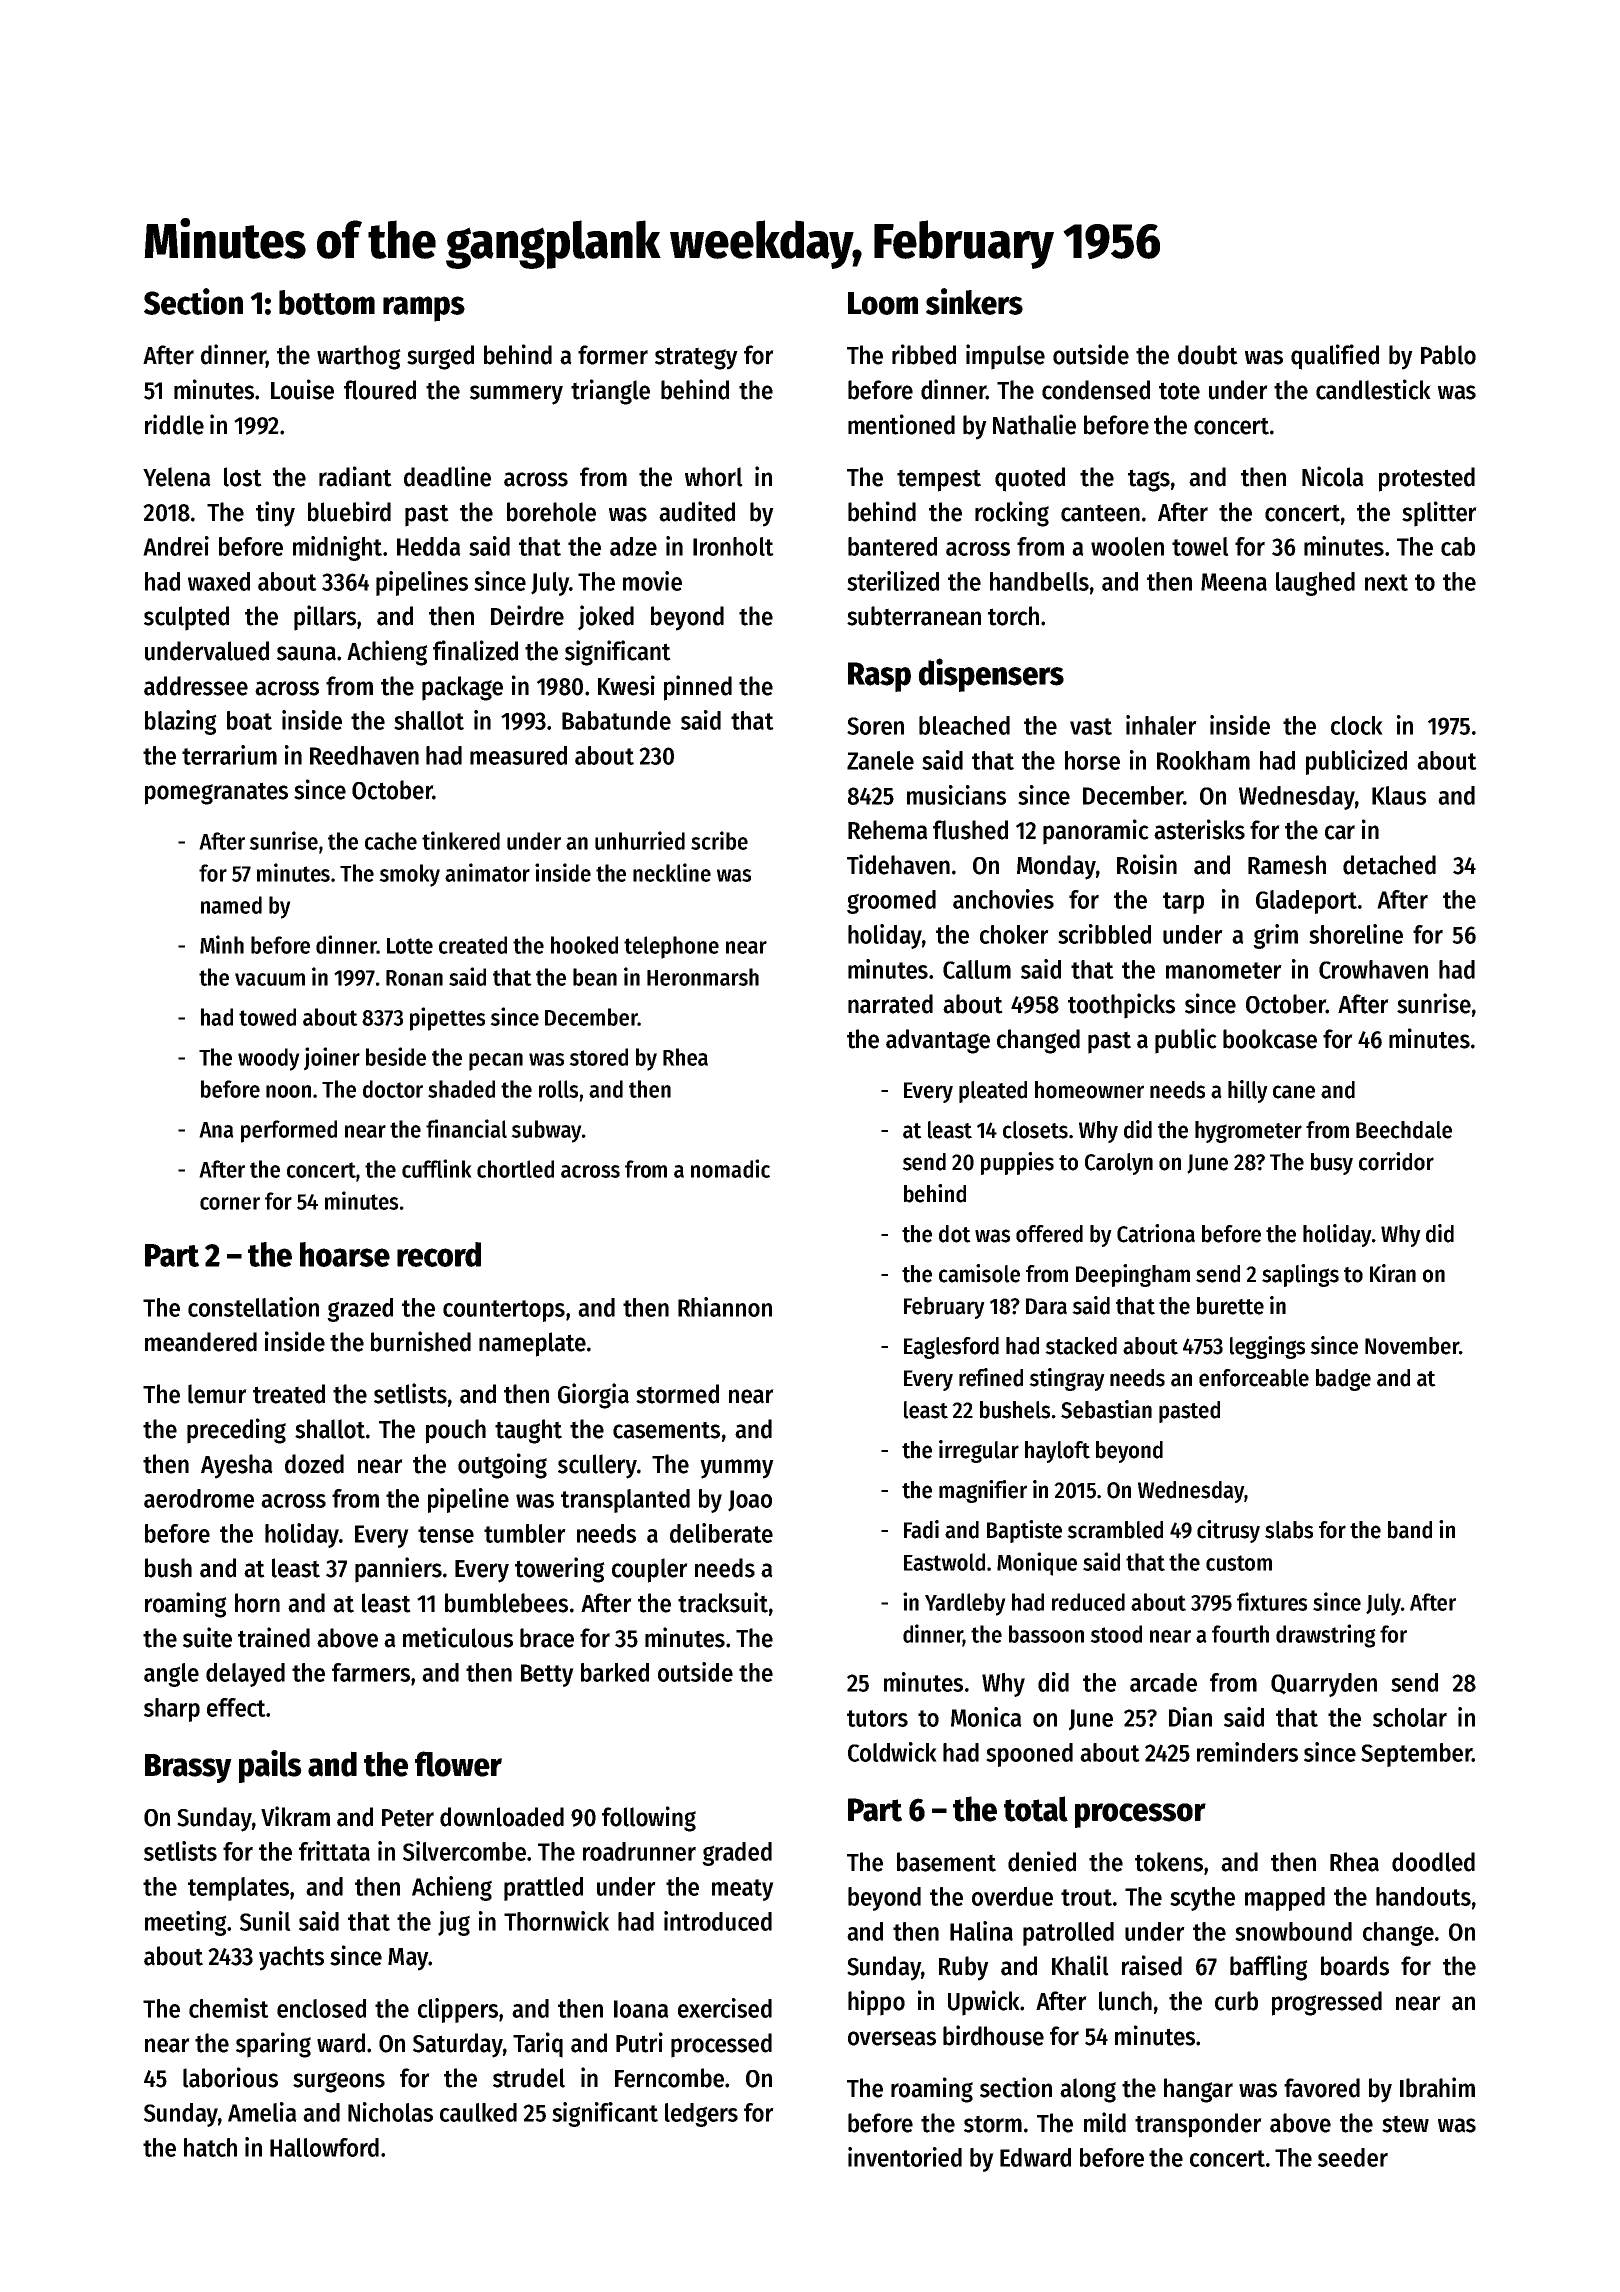 The width and height of the screenshot is (1620, 2292). I want to click on sinkers, so click(974, 301).
